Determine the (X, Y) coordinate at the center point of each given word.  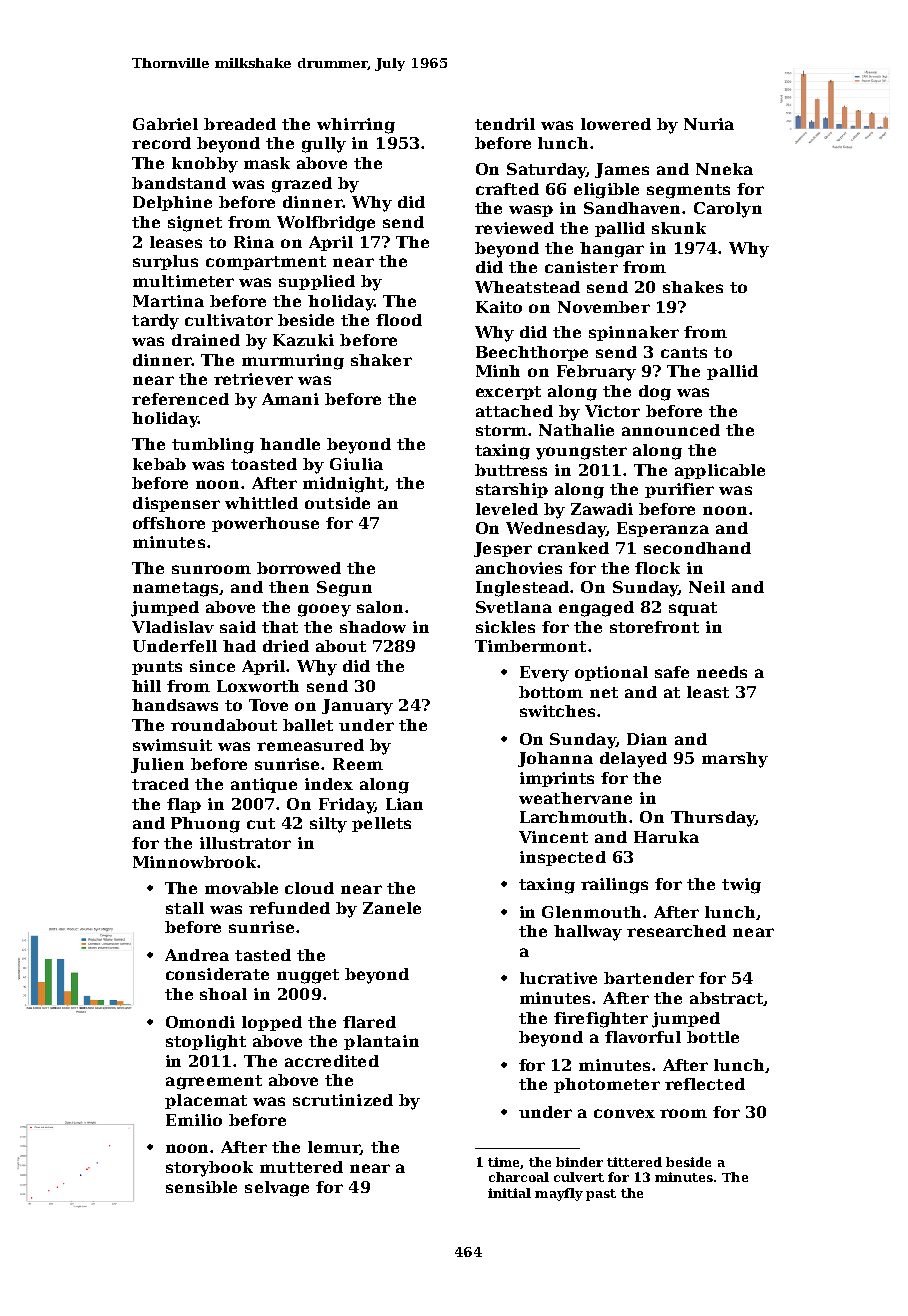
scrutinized (343, 1100)
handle (290, 444)
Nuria (709, 124)
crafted (507, 189)
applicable (720, 471)
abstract (726, 998)
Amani (290, 399)
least (708, 692)
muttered (301, 1167)
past (601, 1195)
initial (509, 1193)
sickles (505, 627)
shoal (223, 994)
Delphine (172, 203)
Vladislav (173, 627)
